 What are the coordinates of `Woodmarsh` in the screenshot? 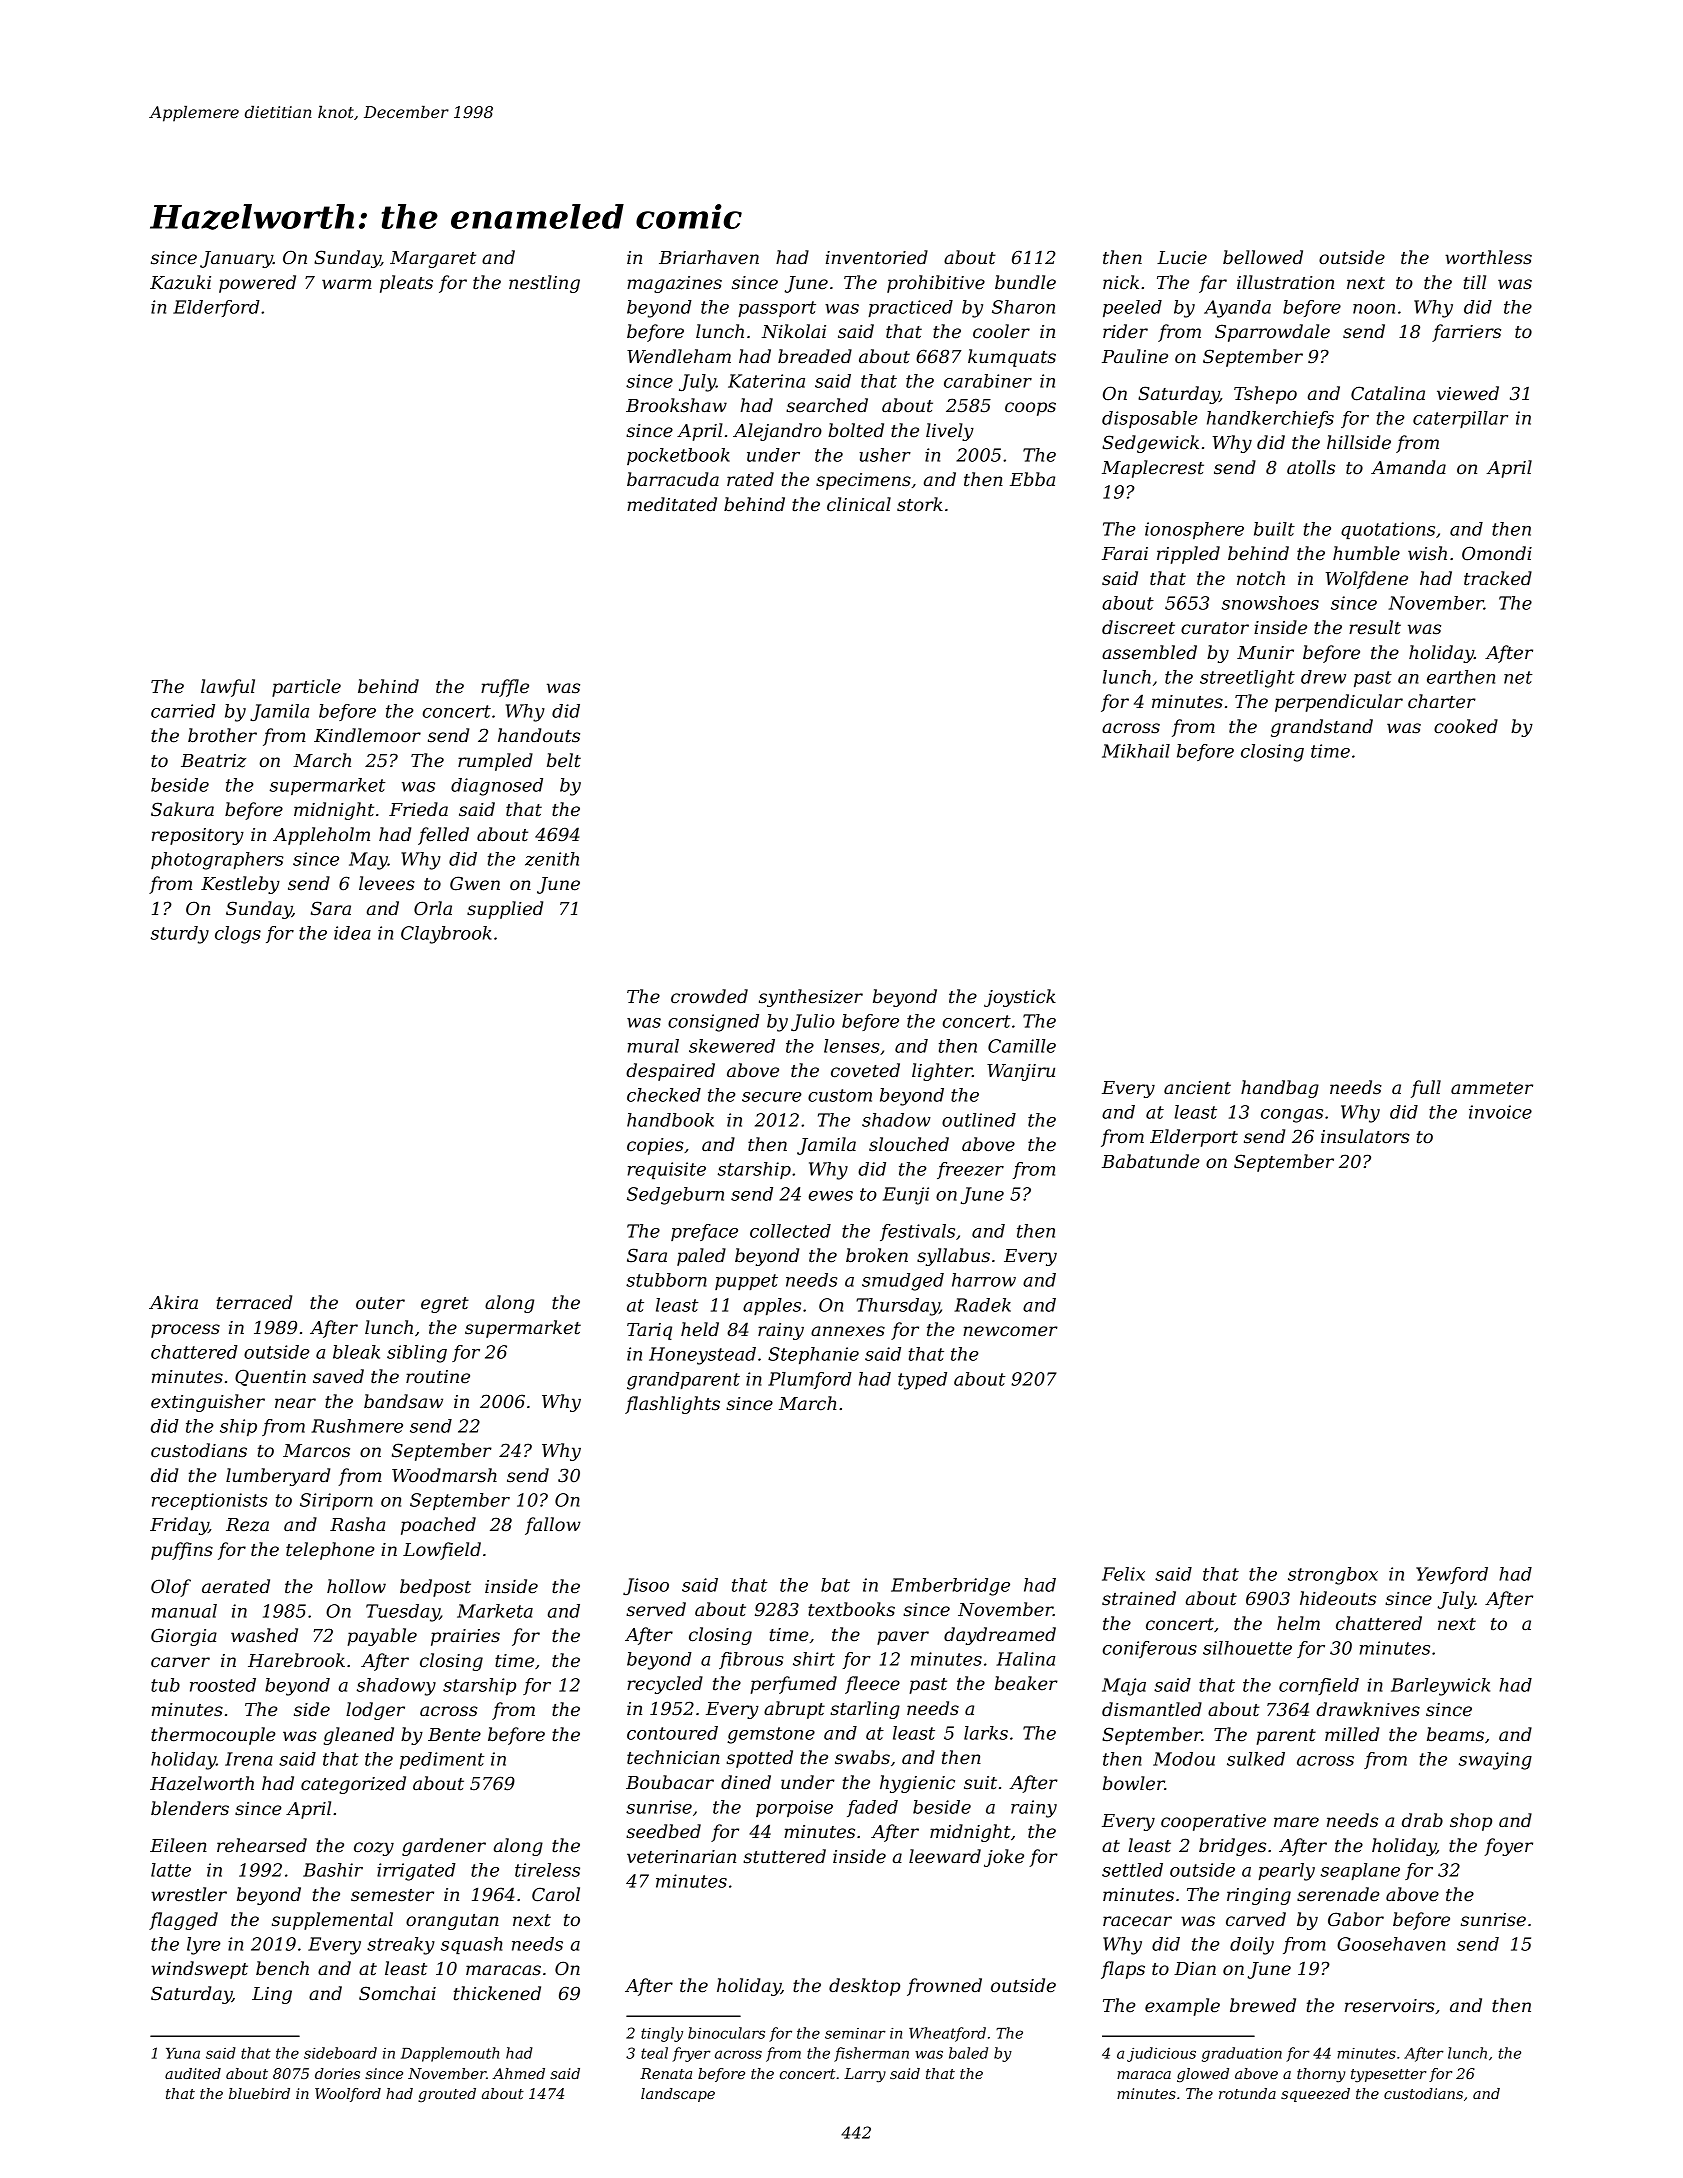 It's located at (444, 1475).
